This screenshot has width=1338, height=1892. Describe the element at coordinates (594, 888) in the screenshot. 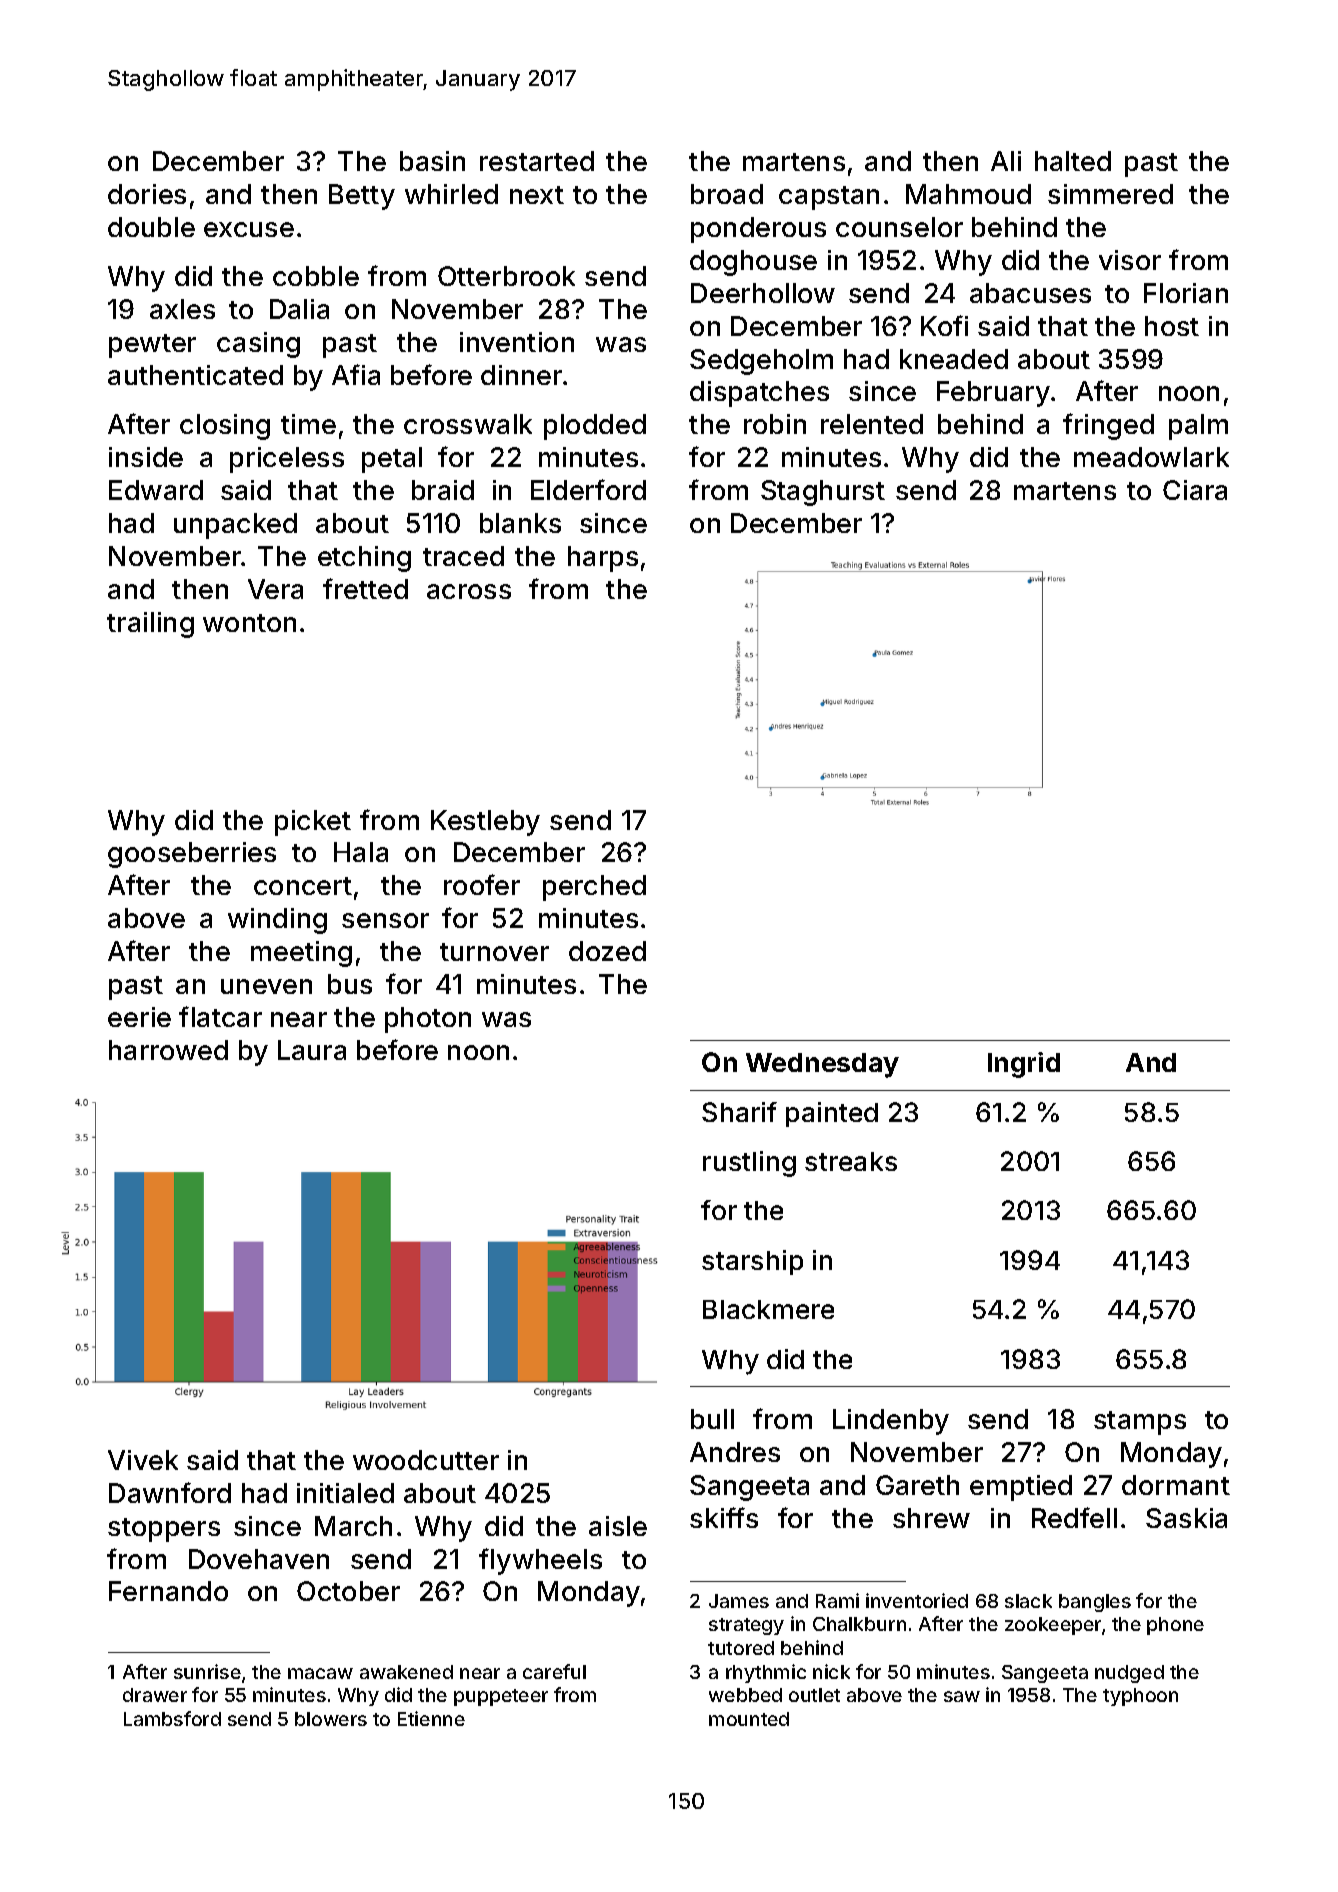

I see `perched` at that location.
